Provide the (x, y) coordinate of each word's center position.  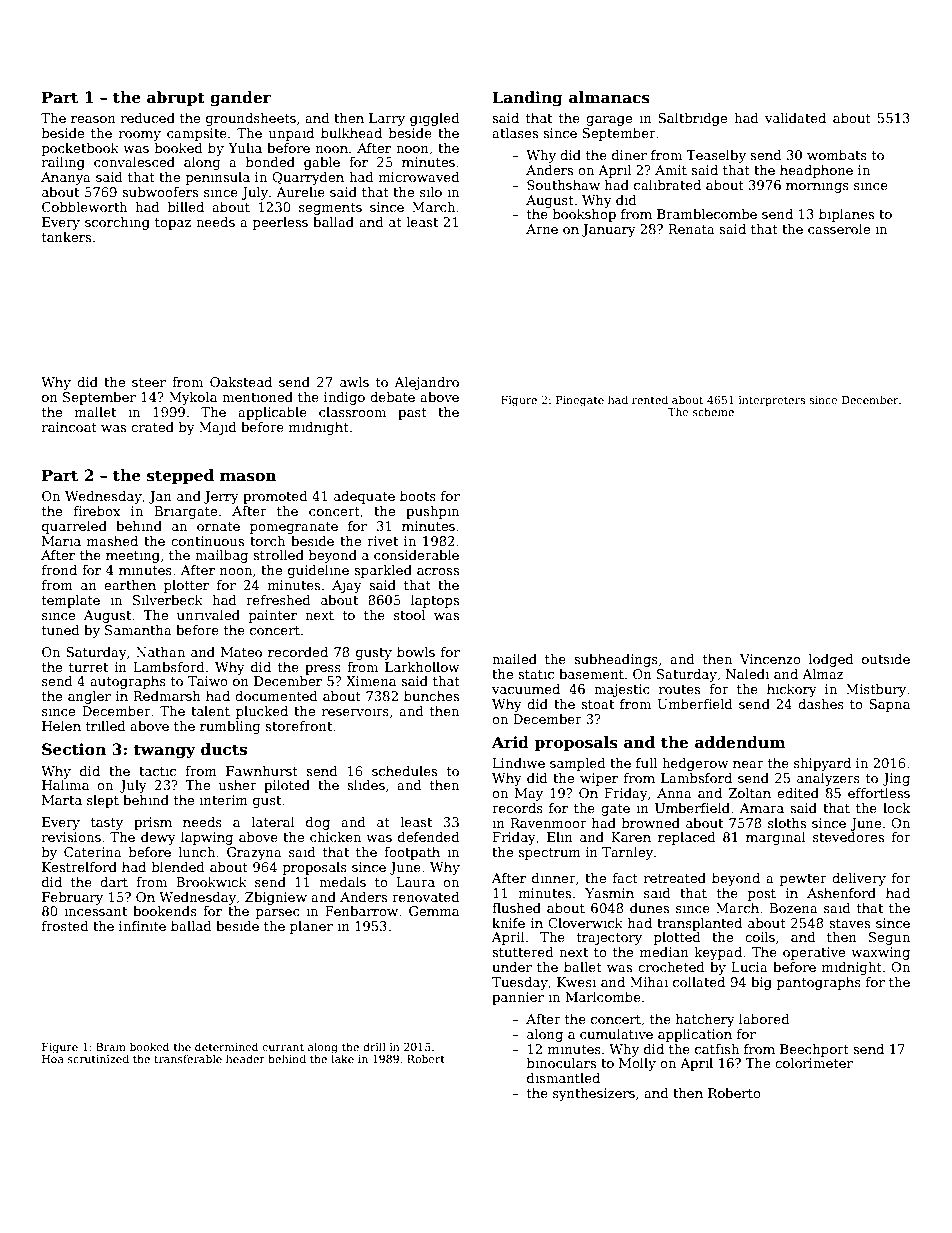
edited (798, 793)
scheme (713, 411)
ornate (218, 526)
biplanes (846, 215)
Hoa (53, 1059)
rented (650, 399)
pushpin (432, 512)
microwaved (419, 177)
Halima (65, 785)
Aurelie (300, 192)
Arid (510, 742)
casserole (839, 229)
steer (149, 382)
